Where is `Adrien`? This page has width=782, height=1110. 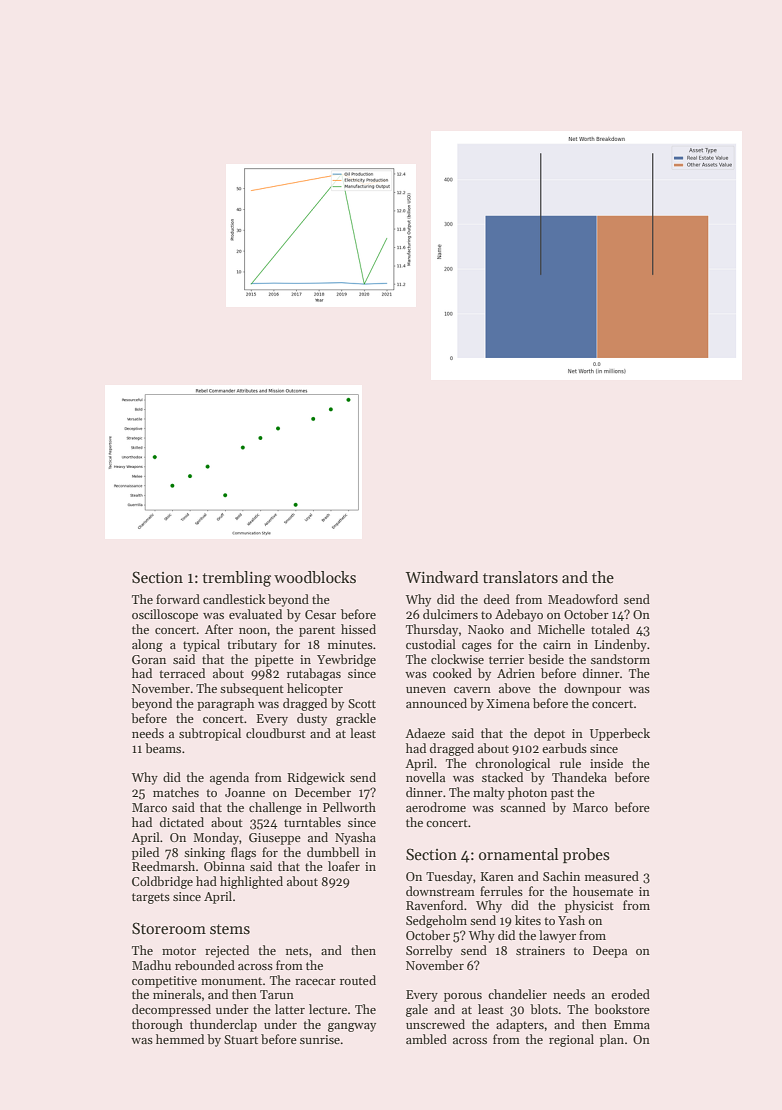 Adrien is located at coordinates (516, 673).
